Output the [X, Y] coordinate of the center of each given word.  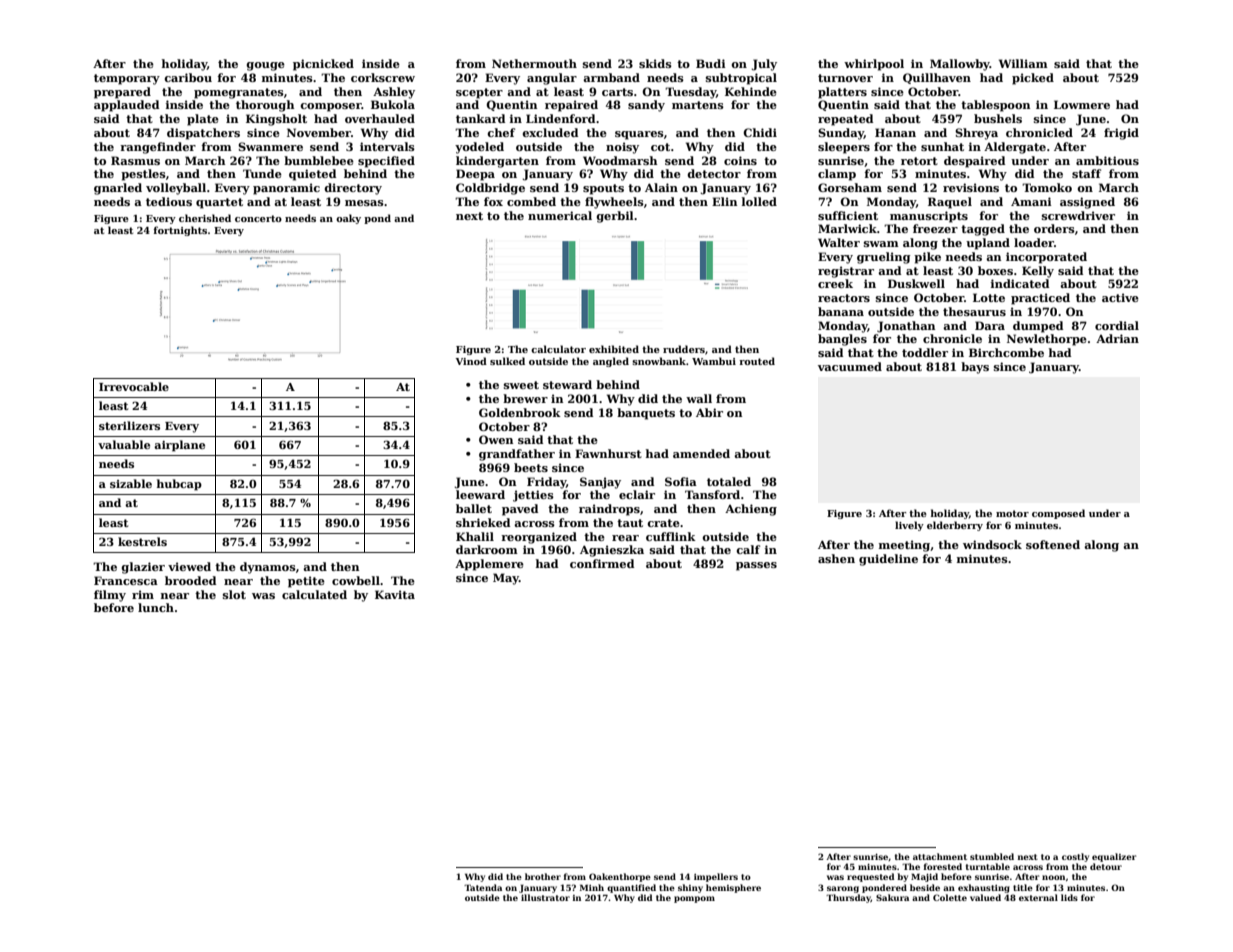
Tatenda [483, 887]
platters [842, 93]
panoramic [286, 189]
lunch [156, 607]
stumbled [992, 856]
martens [698, 105]
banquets [646, 414]
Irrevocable [134, 386]
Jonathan [906, 327]
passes [756, 566]
